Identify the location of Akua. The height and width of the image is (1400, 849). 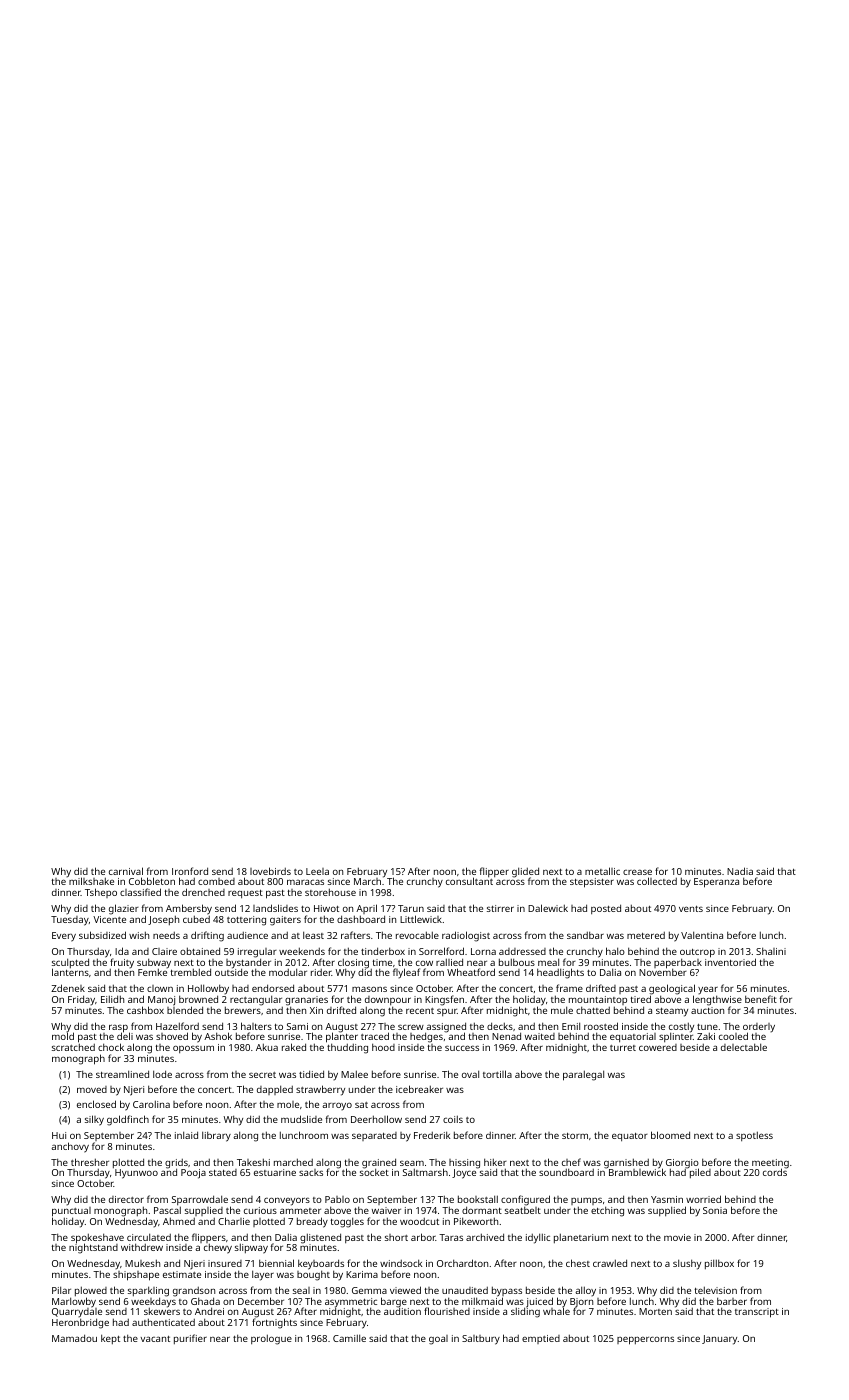
(267, 1047).
